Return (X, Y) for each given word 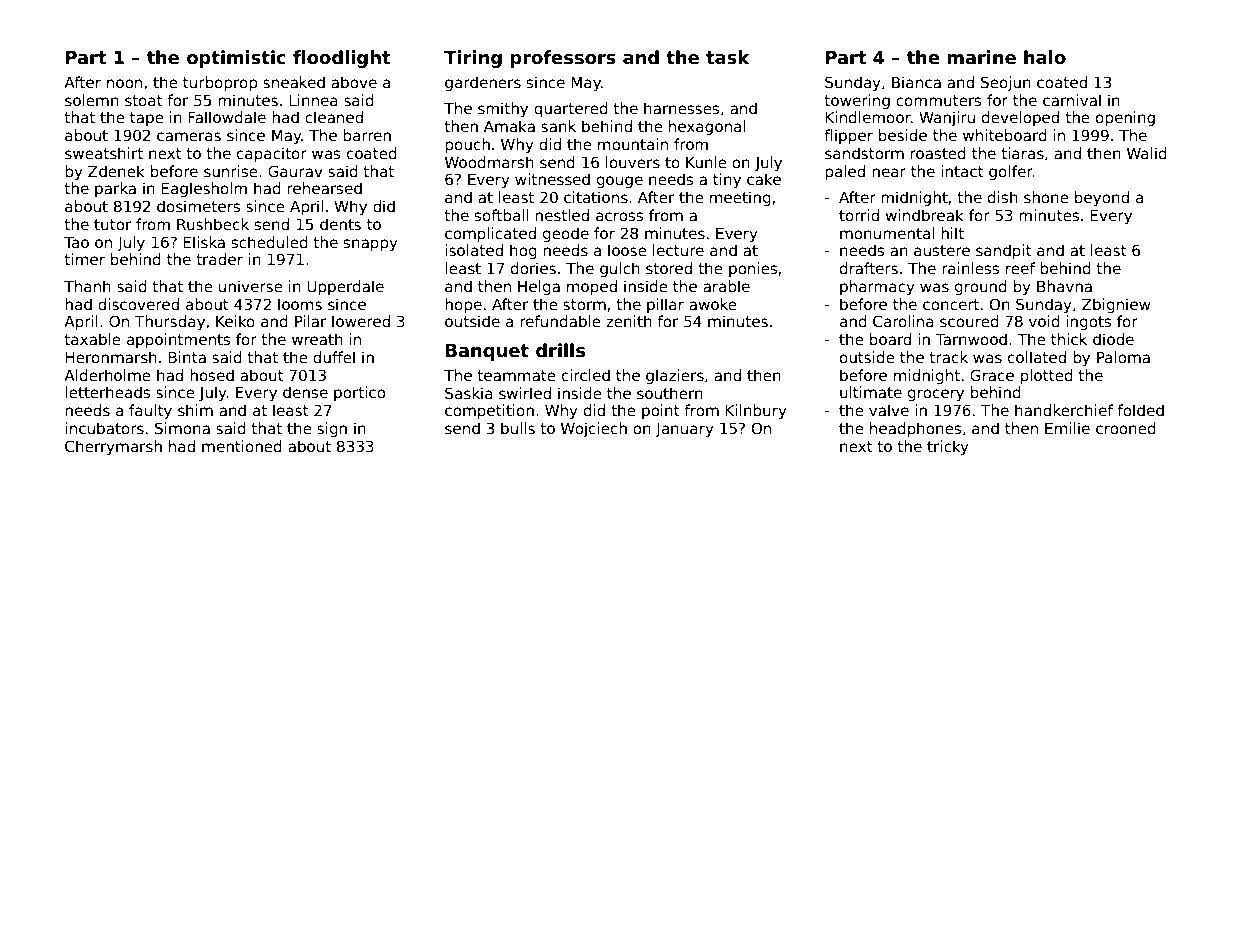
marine (981, 57)
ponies (753, 269)
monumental (887, 233)
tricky (948, 447)
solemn (92, 100)
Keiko (235, 321)
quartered (571, 109)
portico (359, 393)
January (684, 430)
